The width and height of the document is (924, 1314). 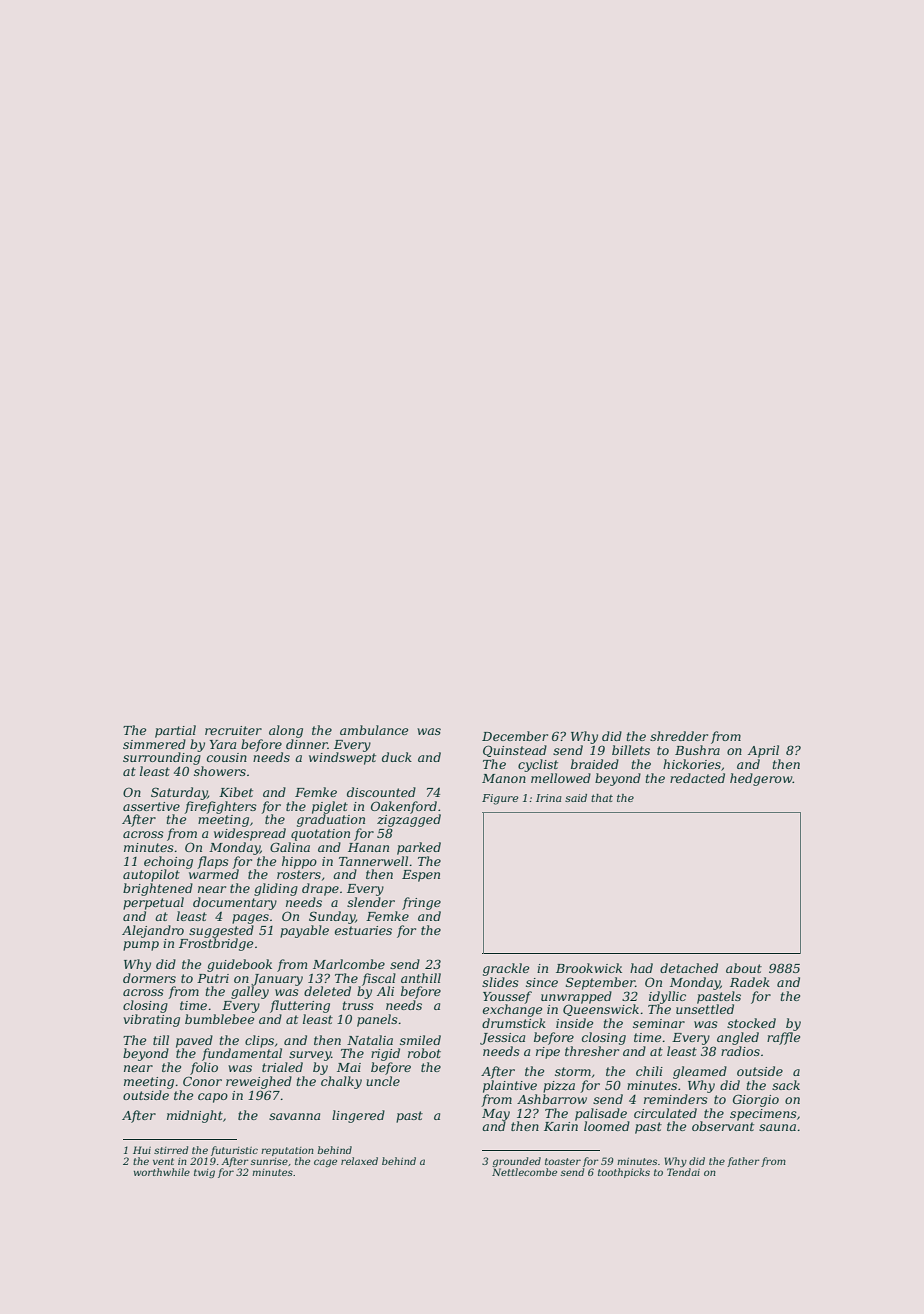 What do you see at coordinates (496, 1115) in the document?
I see `May` at bounding box center [496, 1115].
